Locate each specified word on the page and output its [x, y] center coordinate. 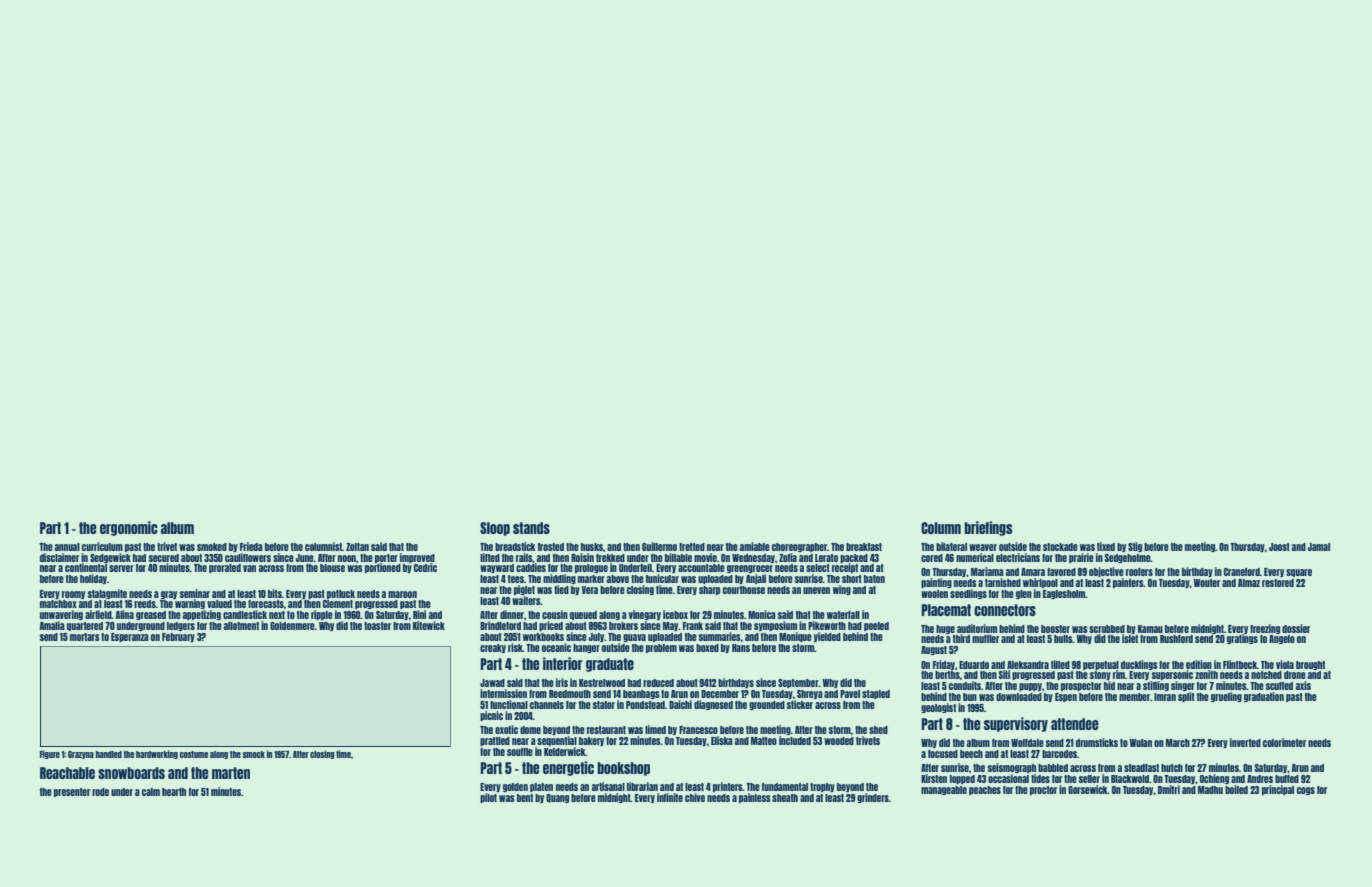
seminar [195, 593]
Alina [124, 614]
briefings [988, 528]
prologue [591, 568]
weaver [983, 547]
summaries [720, 636]
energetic [568, 768]
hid [1109, 685]
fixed [1106, 546]
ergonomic [129, 528]
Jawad [492, 683]
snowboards [131, 773]
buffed [1287, 779]
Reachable [67, 773]
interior [563, 663]
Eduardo [974, 665]
